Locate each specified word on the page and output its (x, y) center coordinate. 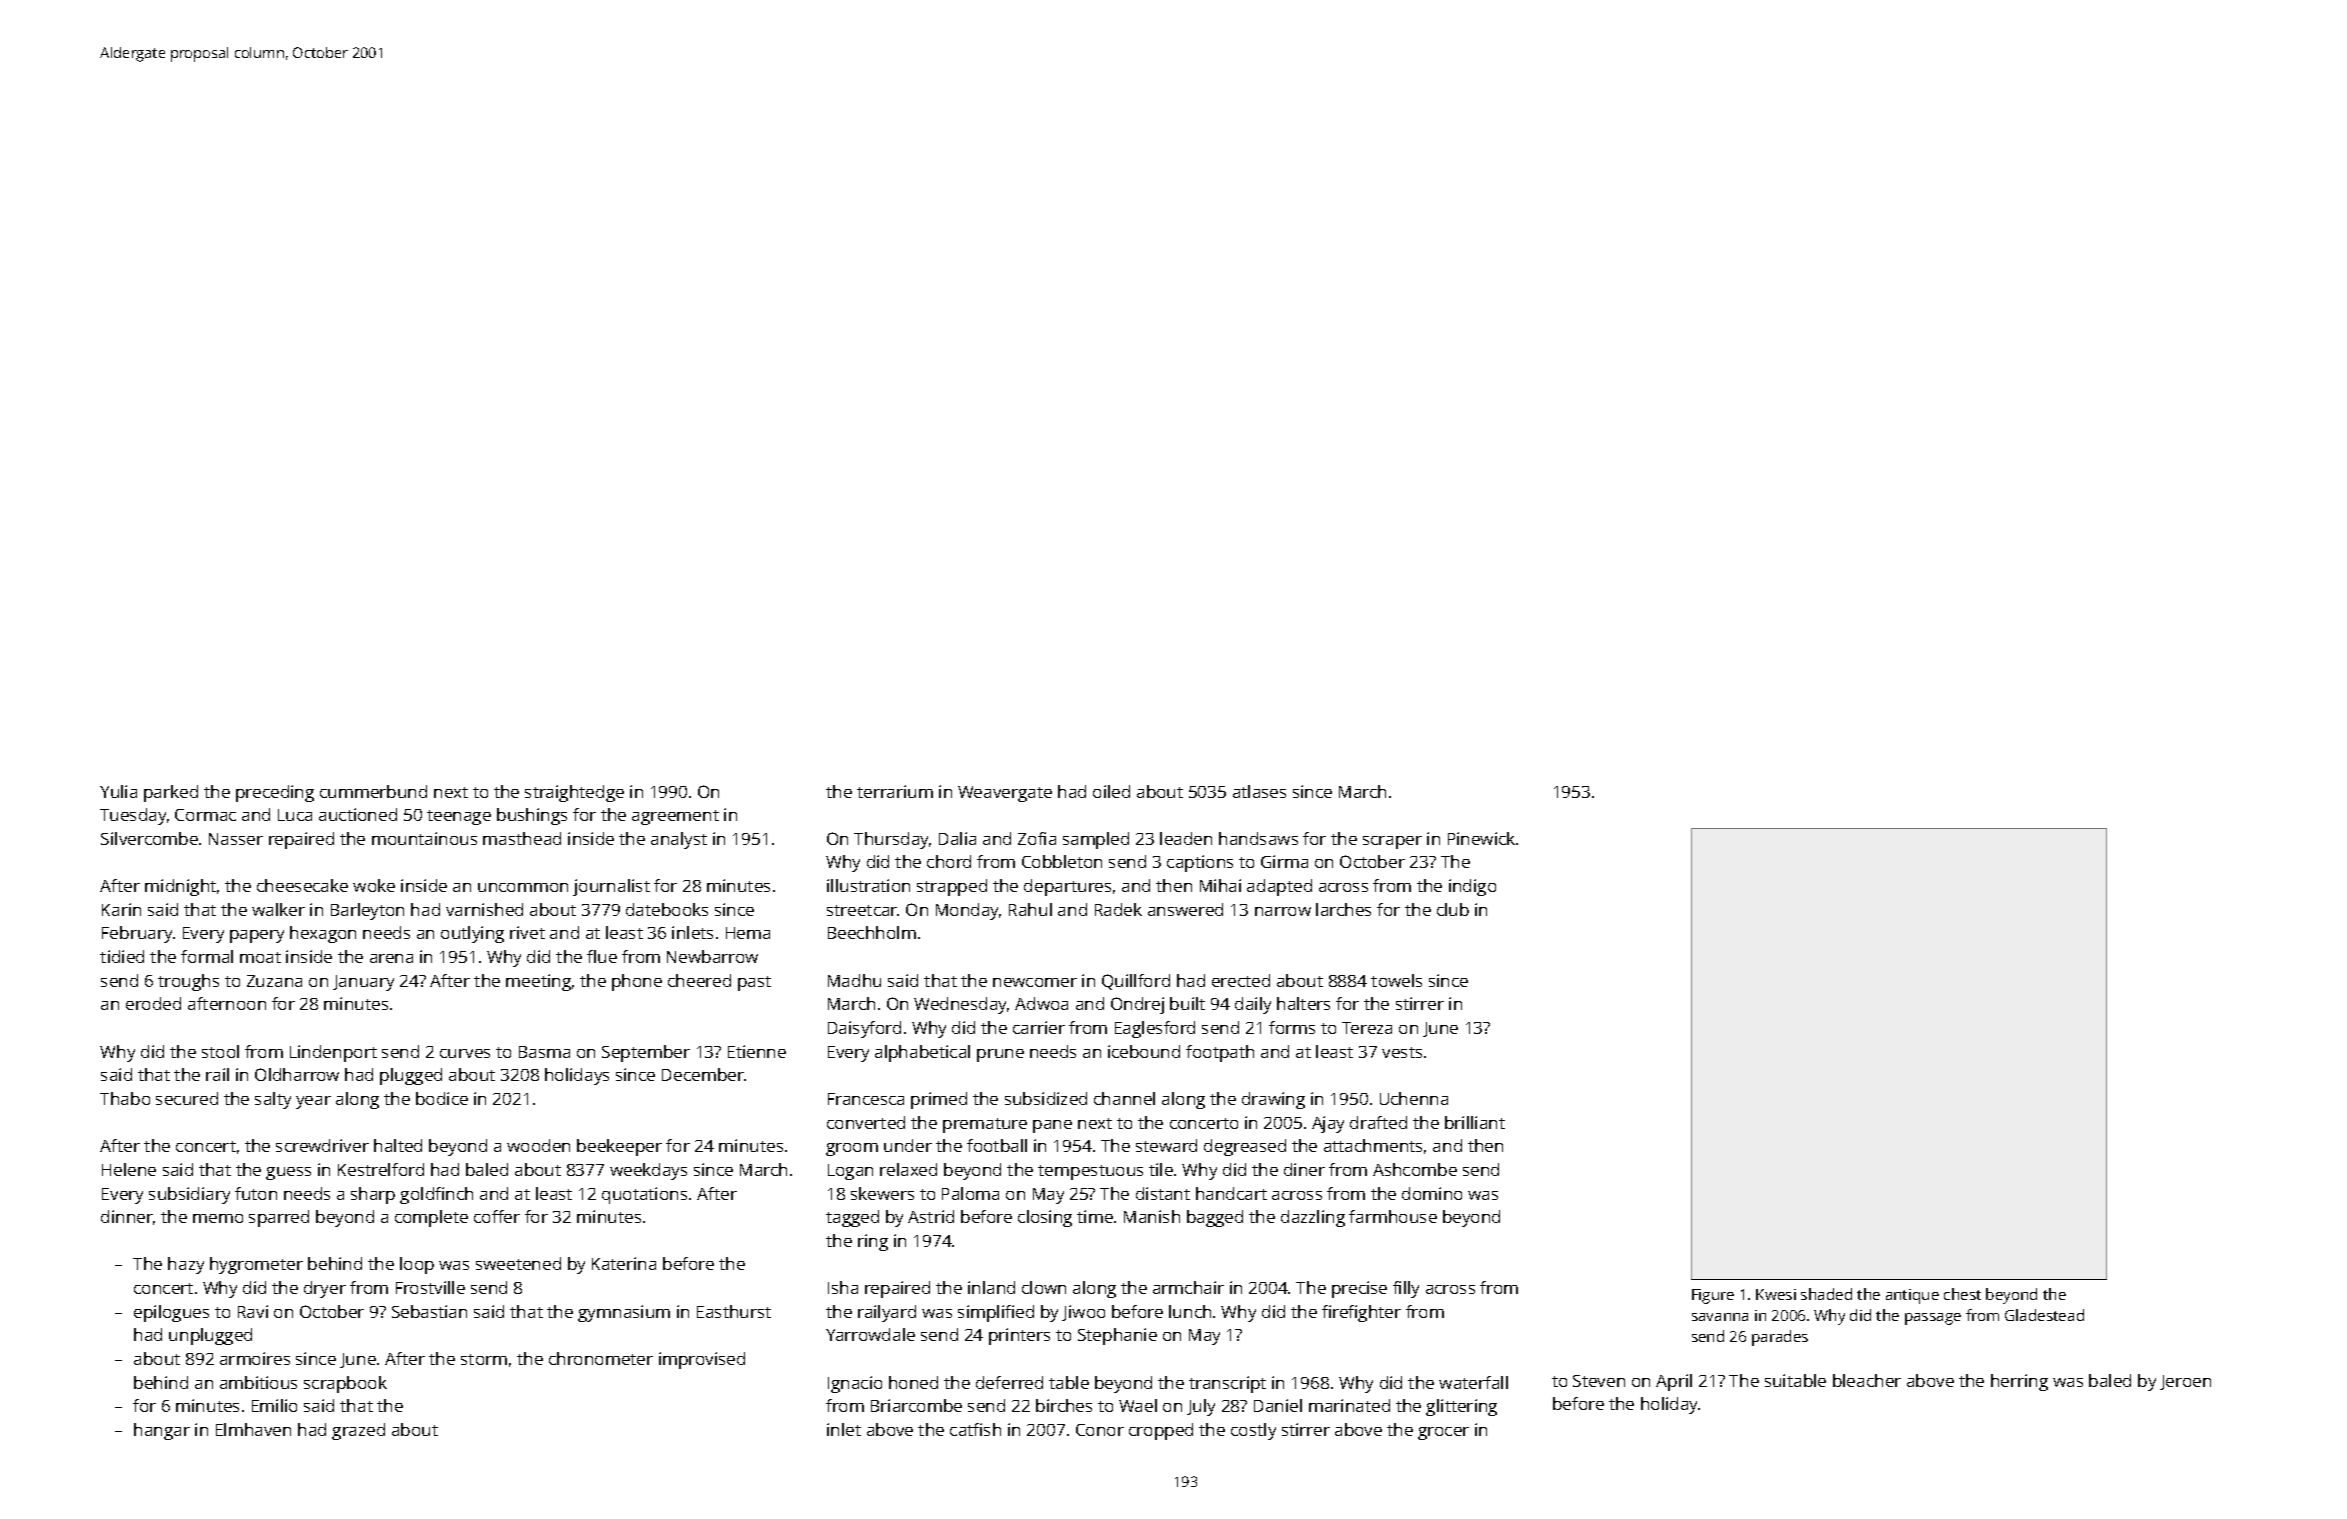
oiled (1111, 791)
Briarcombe (916, 1405)
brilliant (1475, 1122)
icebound (1144, 1051)
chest (1962, 1294)
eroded (153, 1003)
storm (484, 1359)
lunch (1190, 1311)
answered (1185, 909)
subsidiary (189, 1195)
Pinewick (1481, 838)
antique (1912, 1296)
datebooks (667, 909)
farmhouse (1393, 1216)
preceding (275, 793)
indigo (1472, 887)
